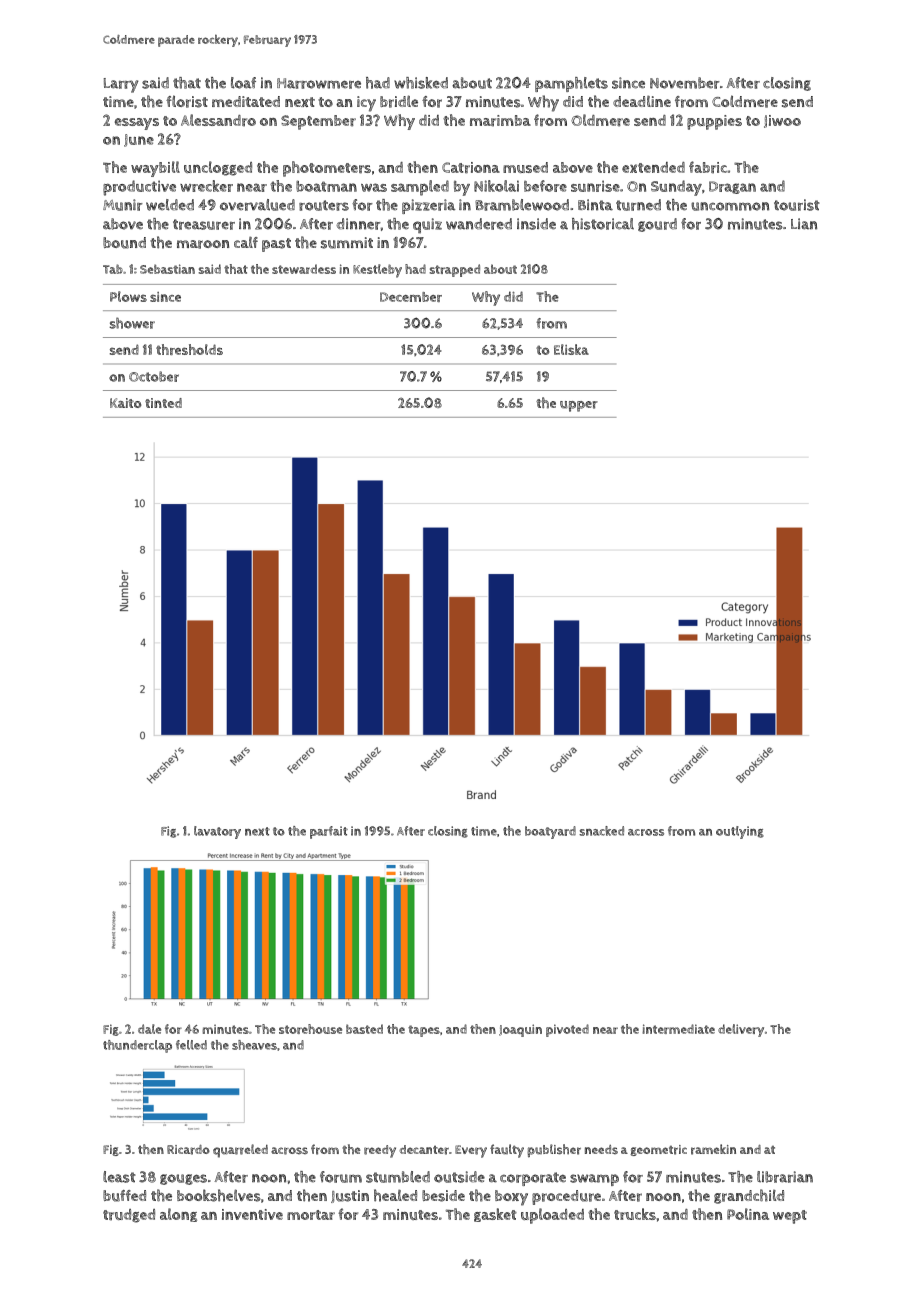 This page has width=924, height=1308. Describe the element at coordinates (377, 271) in the page. I see `Kestleby` at that location.
